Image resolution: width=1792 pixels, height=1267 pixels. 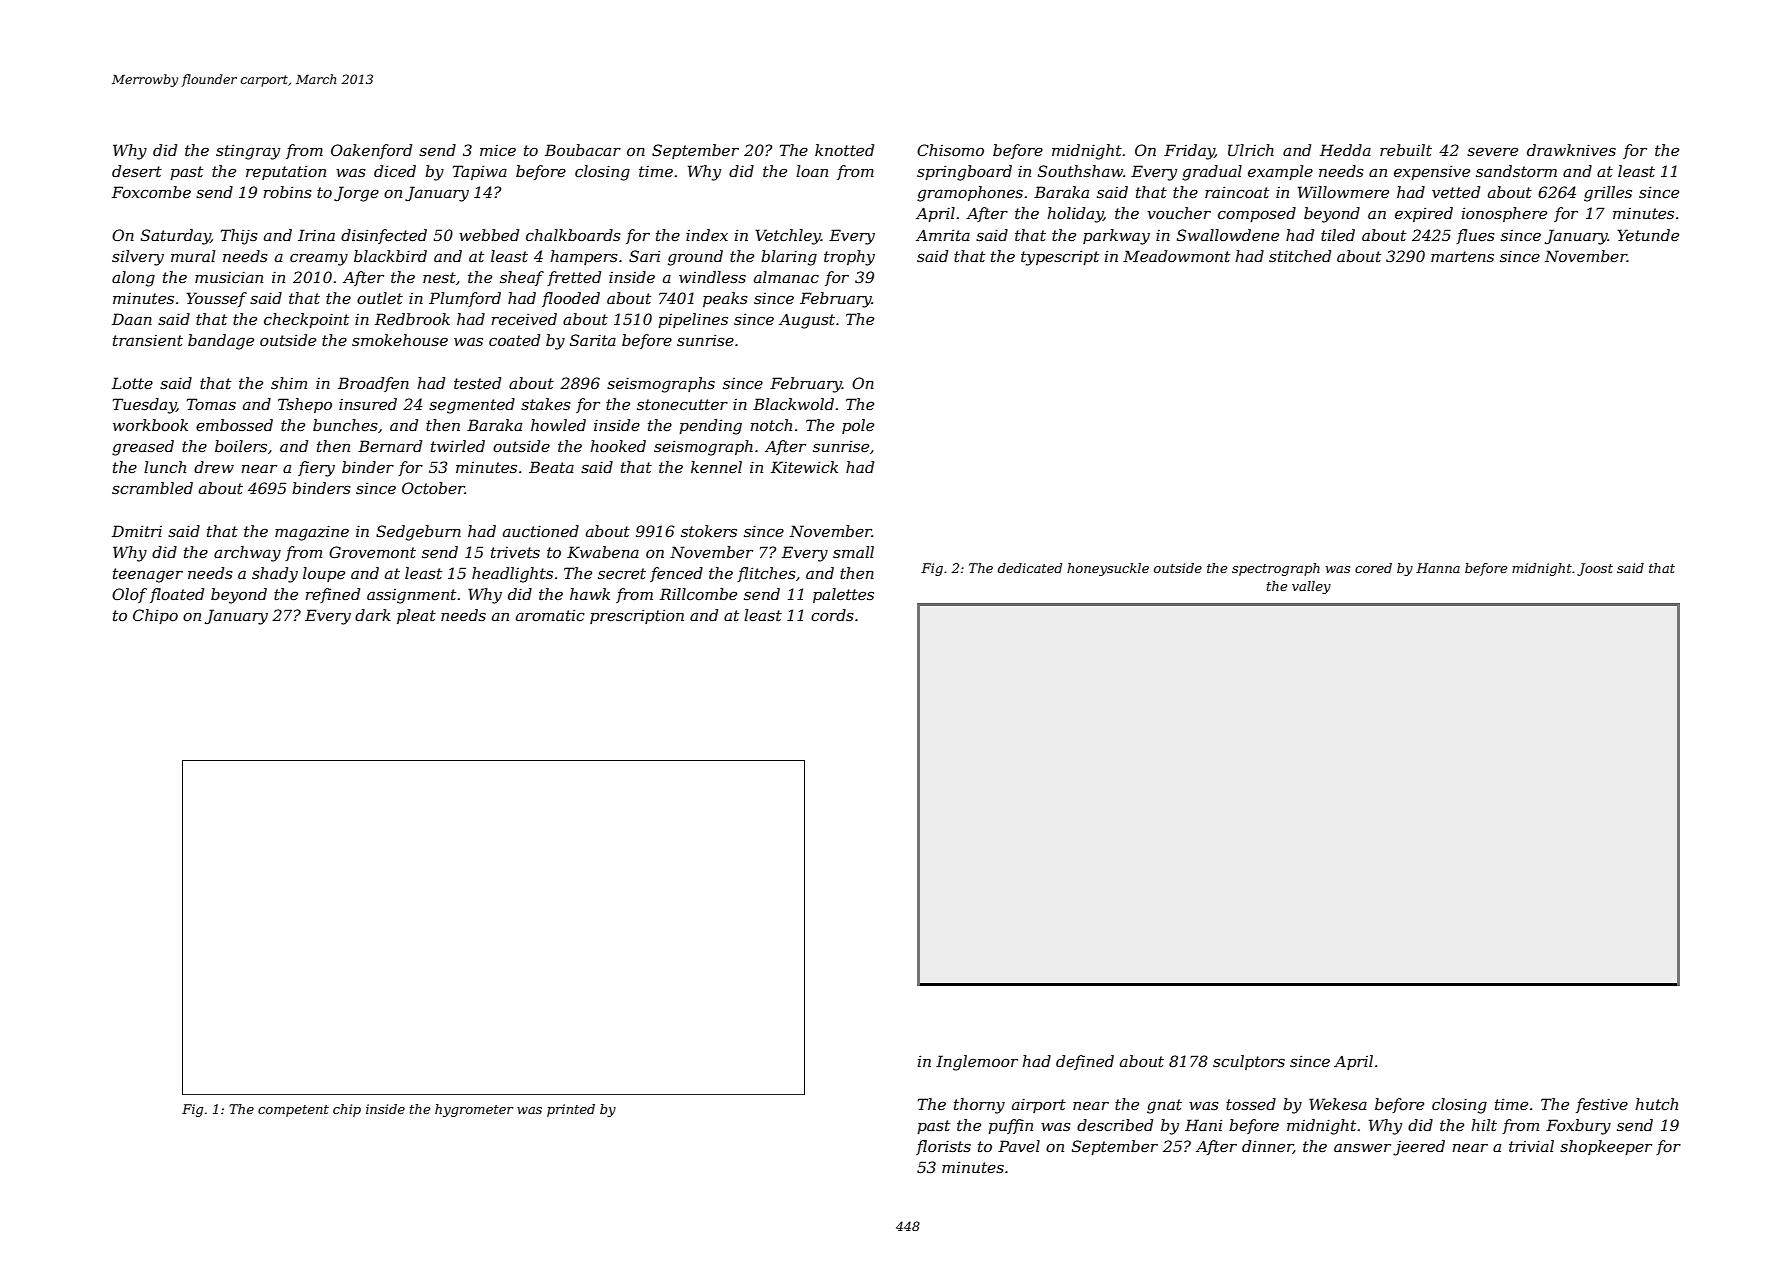 What do you see at coordinates (1311, 587) in the document?
I see `valley` at bounding box center [1311, 587].
